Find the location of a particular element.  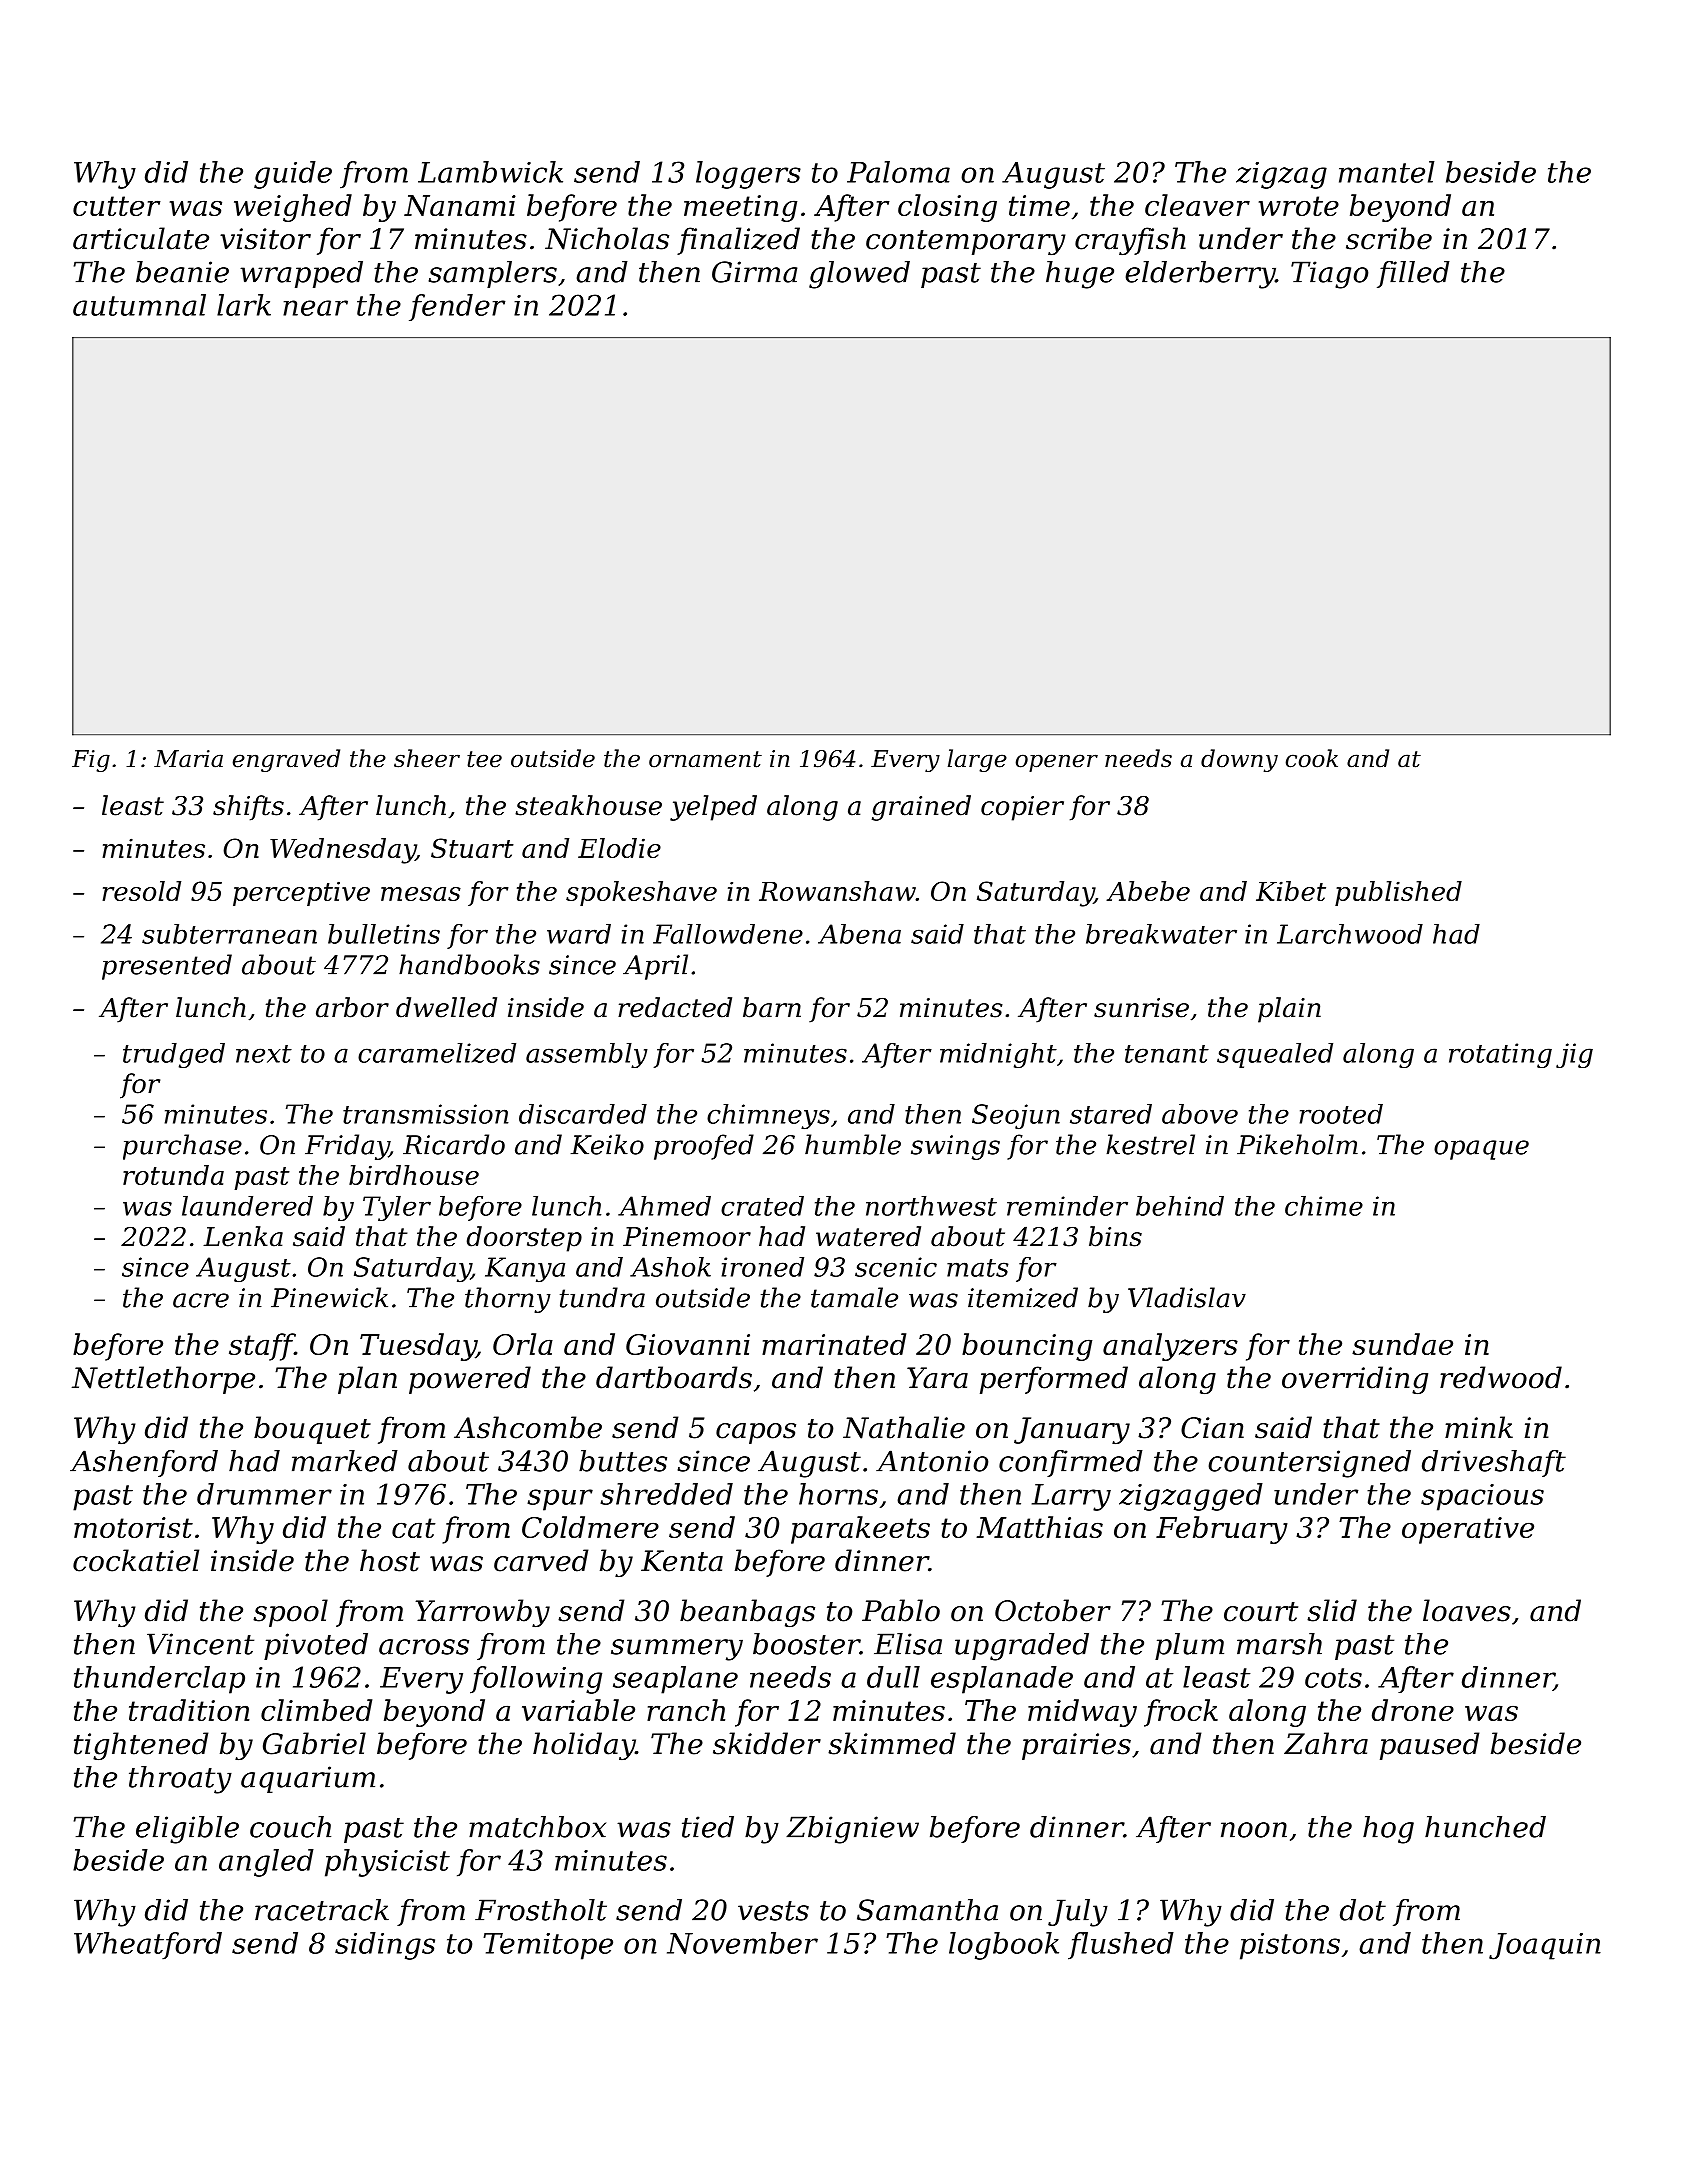

Fig is located at coordinates (91, 761).
